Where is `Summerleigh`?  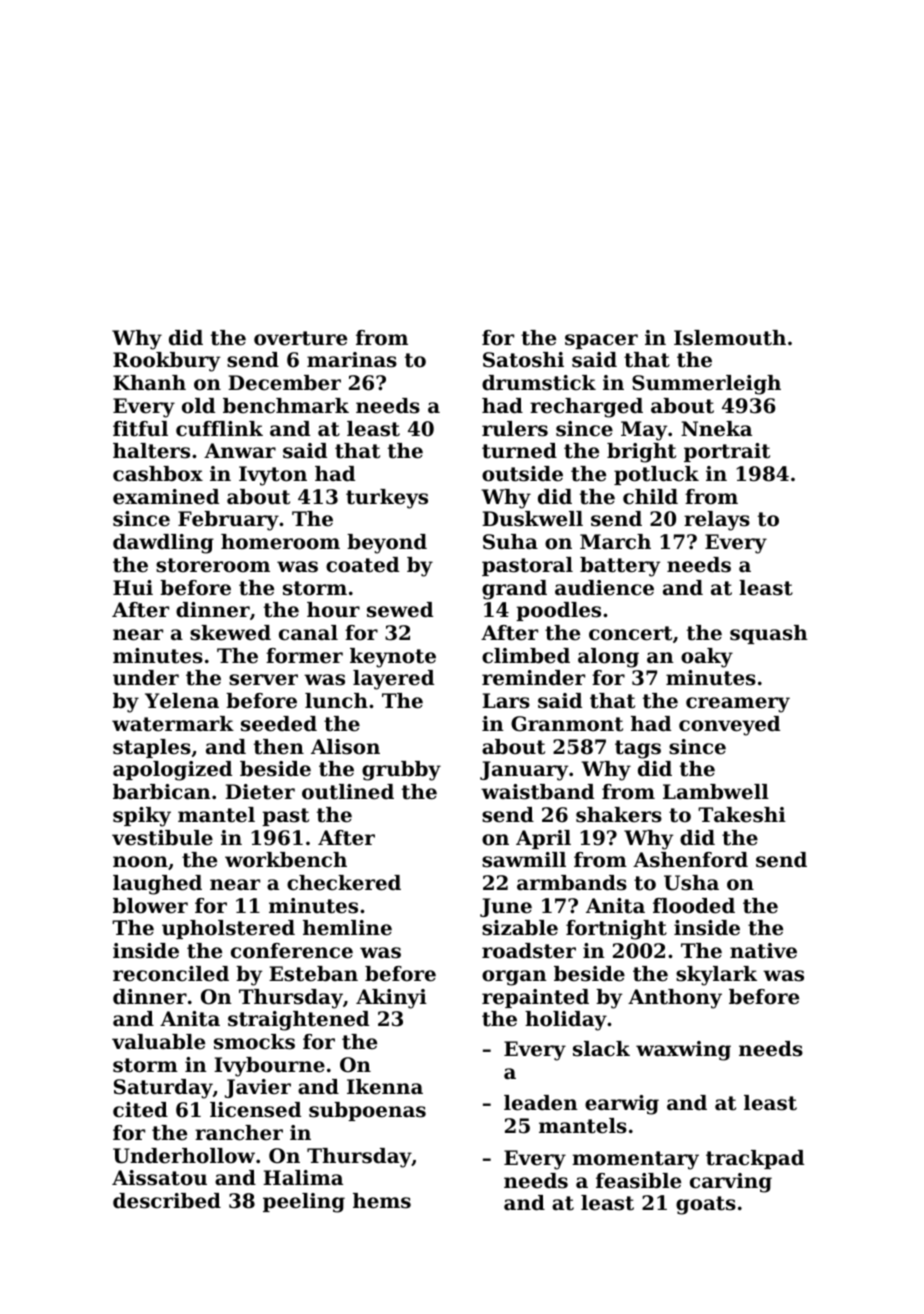 Summerleigh is located at coordinates (706, 385).
